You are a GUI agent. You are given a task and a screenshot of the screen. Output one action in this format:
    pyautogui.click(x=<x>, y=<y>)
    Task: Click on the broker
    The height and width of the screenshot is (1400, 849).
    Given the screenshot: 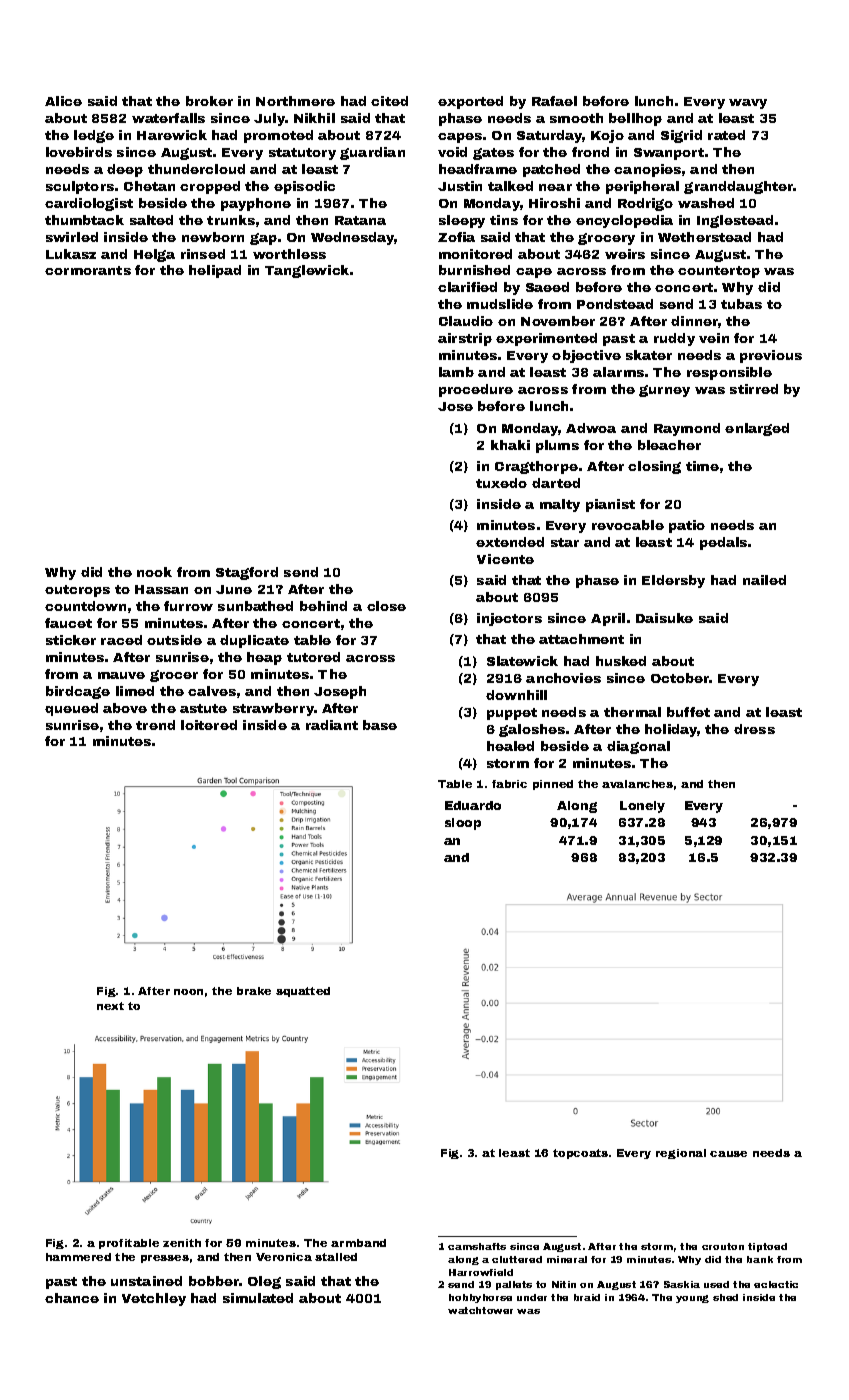 What is the action you would take?
    pyautogui.click(x=209, y=101)
